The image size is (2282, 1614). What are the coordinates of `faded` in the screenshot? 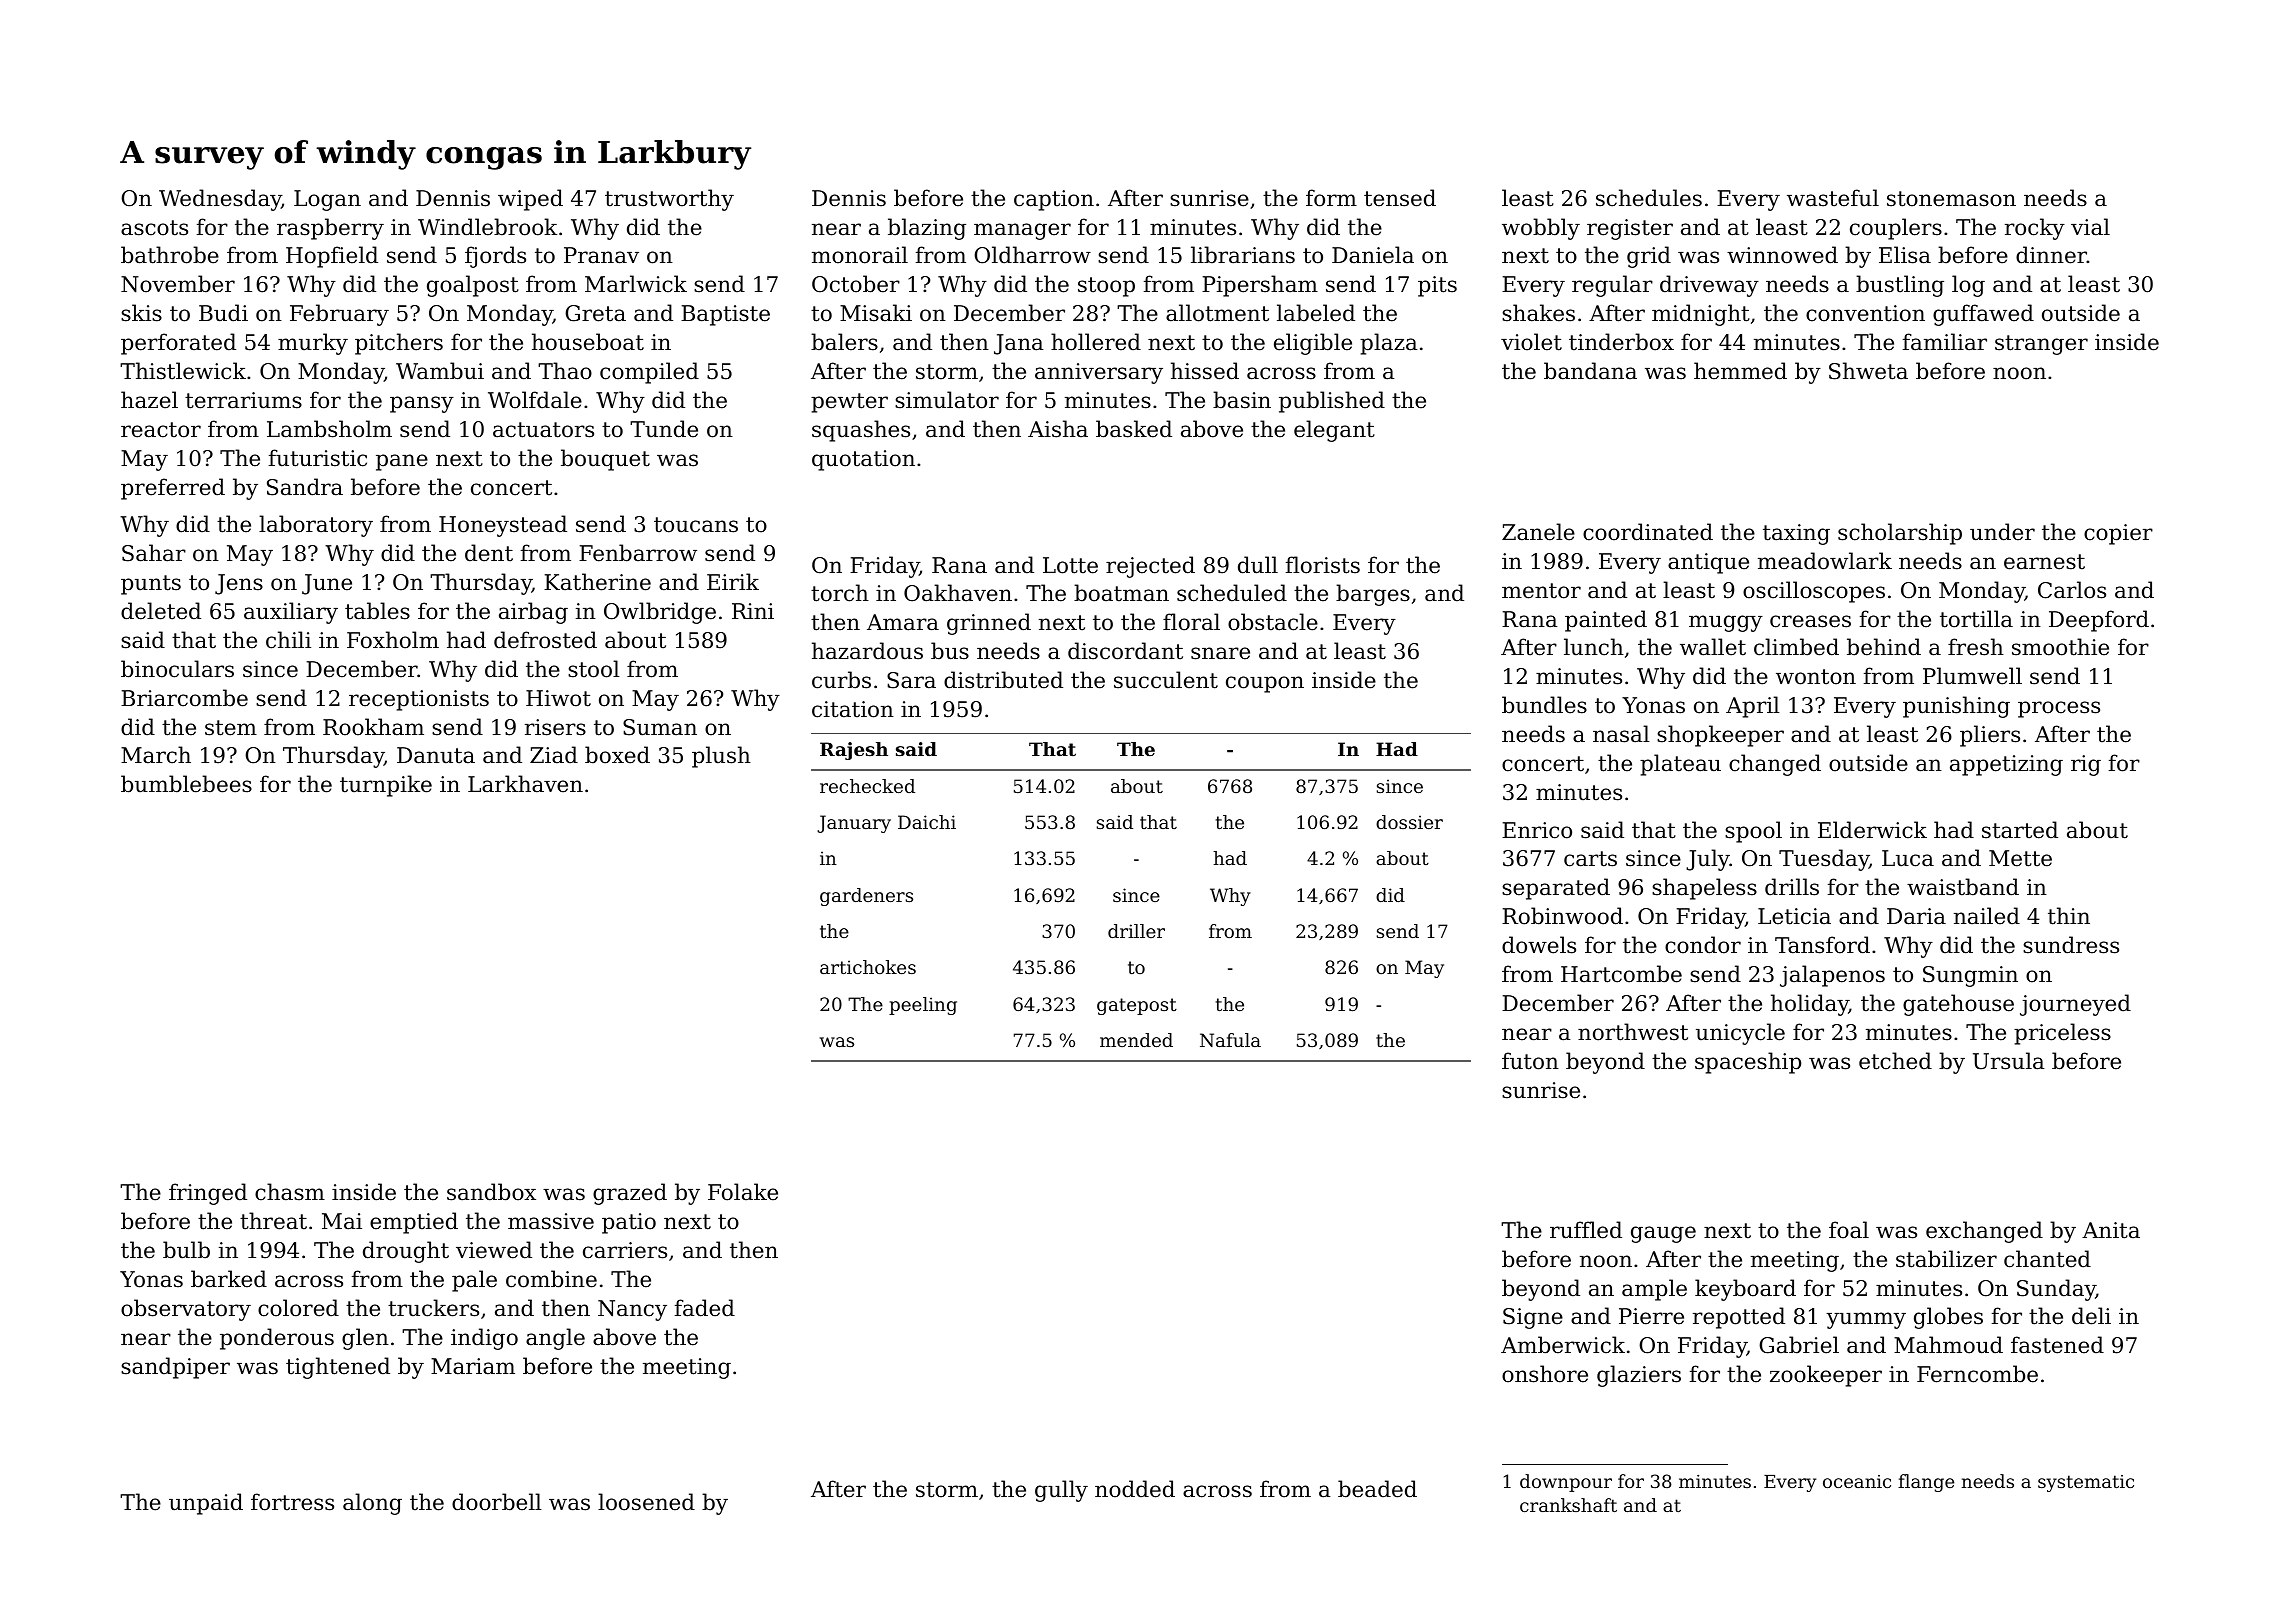 It's located at (705, 1308).
